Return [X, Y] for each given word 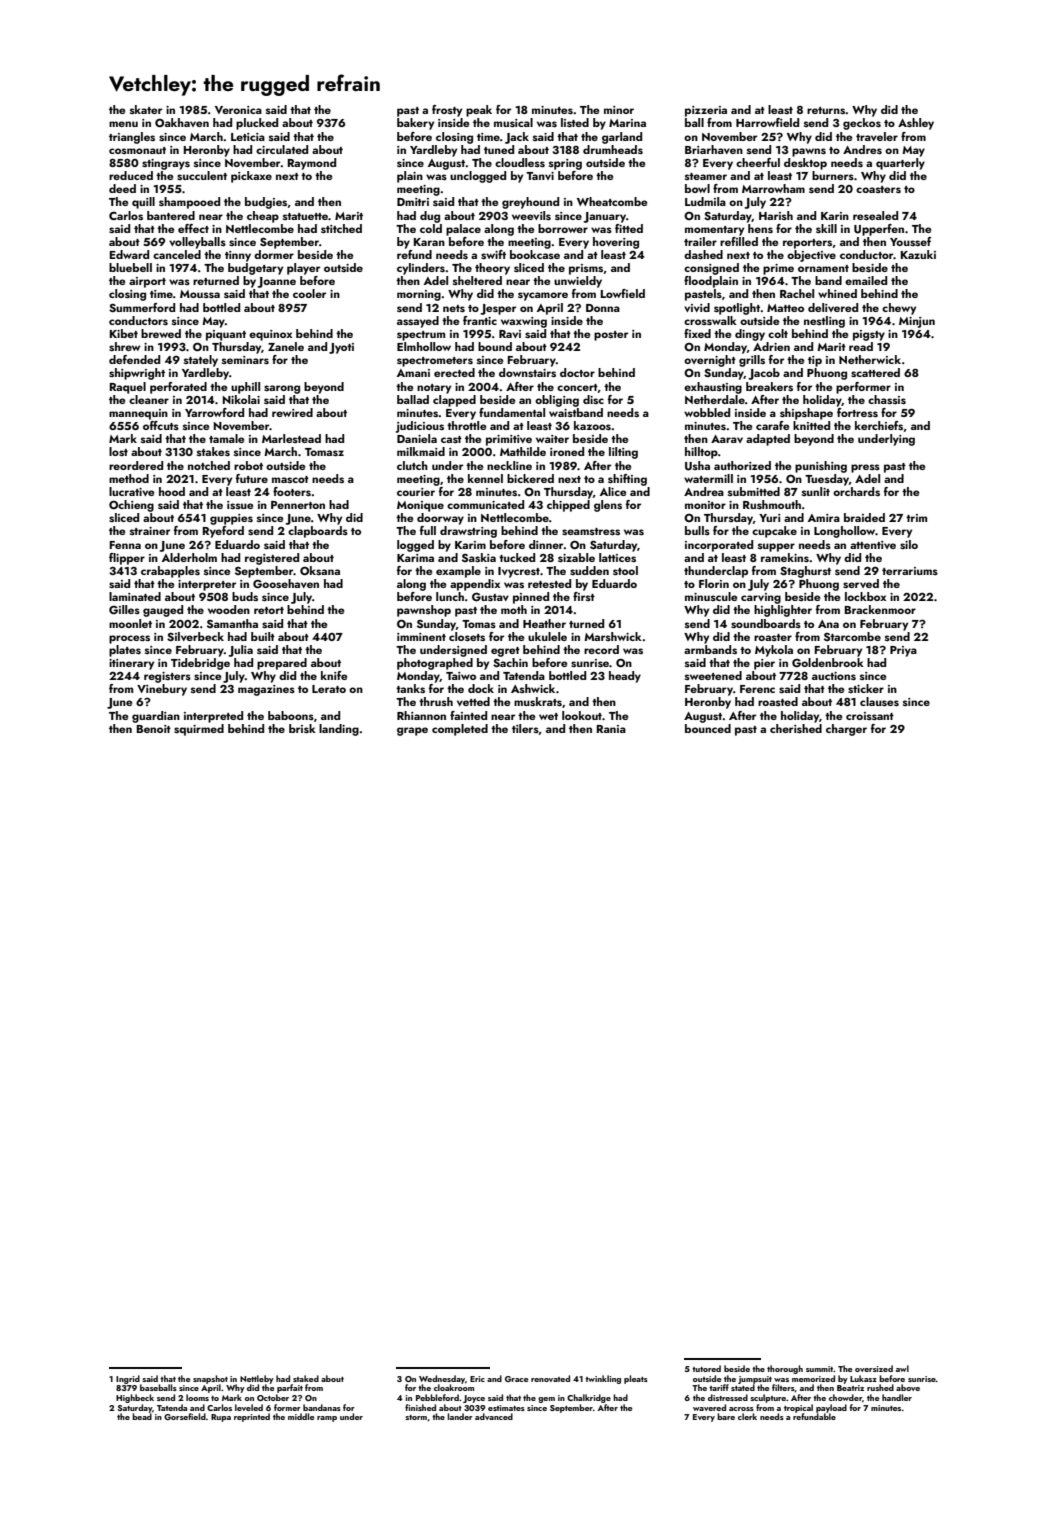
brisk [302, 728]
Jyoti [341, 348]
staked [306, 1378]
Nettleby [257, 1379]
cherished [796, 728]
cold [431, 228]
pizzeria [706, 111]
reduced [131, 175]
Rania [611, 729]
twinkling [603, 1379]
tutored [706, 1368]
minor [619, 110]
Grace [516, 1379]
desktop [805, 164]
